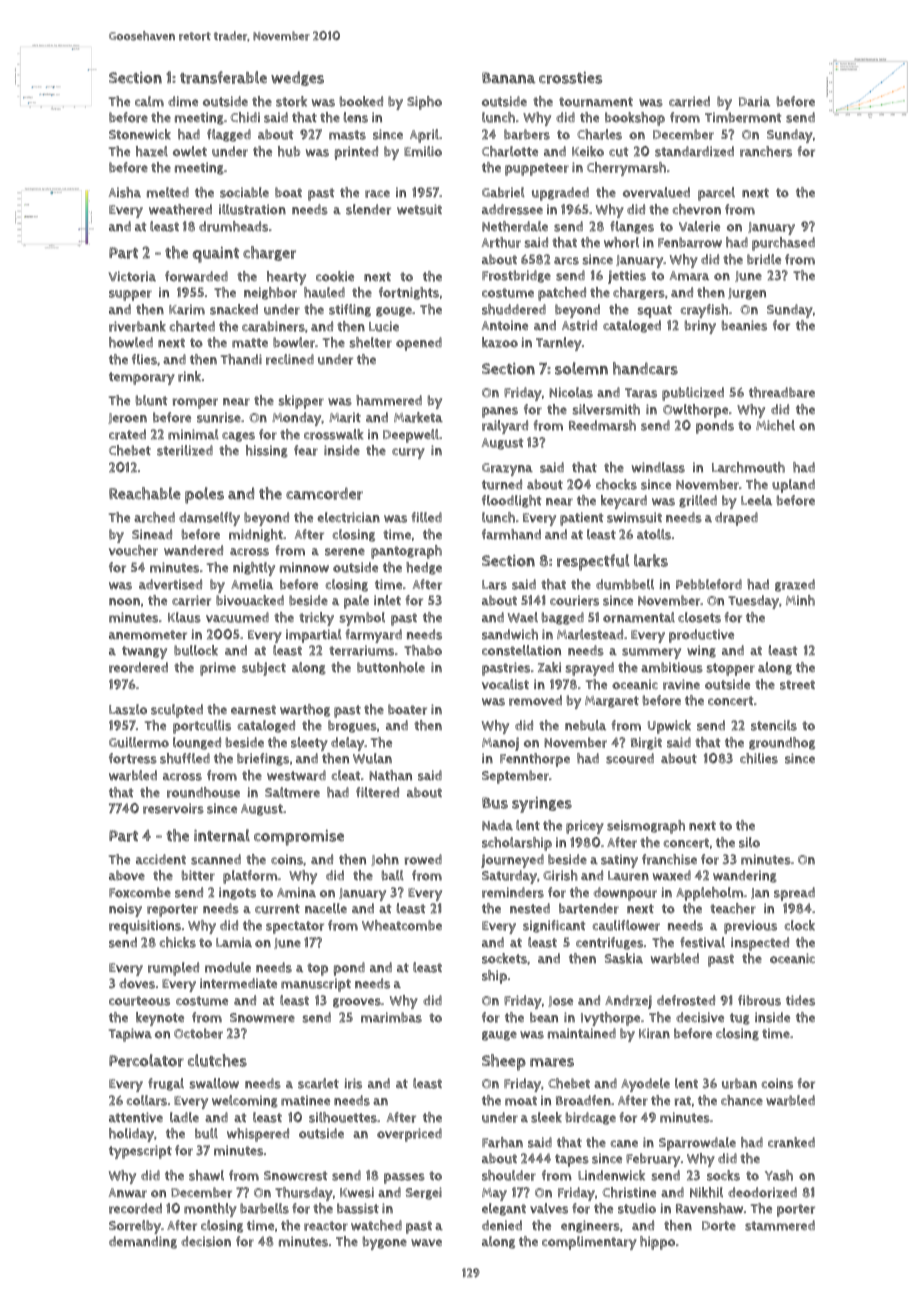 This image has width=924, height=1308. Describe the element at coordinates (502, 1142) in the image. I see `Farhan` at that location.
